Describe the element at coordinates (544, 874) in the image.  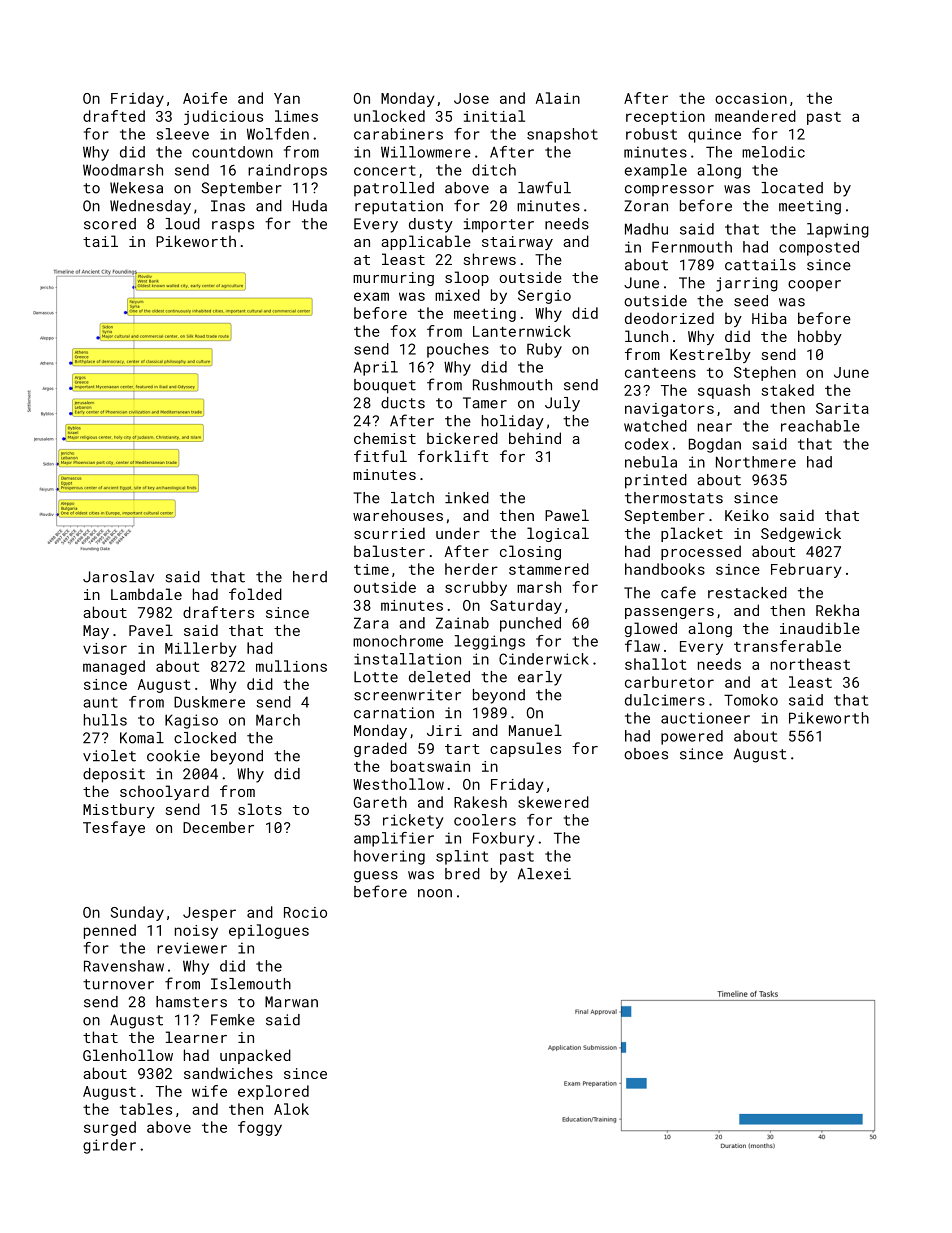
I see `Alexei` at that location.
